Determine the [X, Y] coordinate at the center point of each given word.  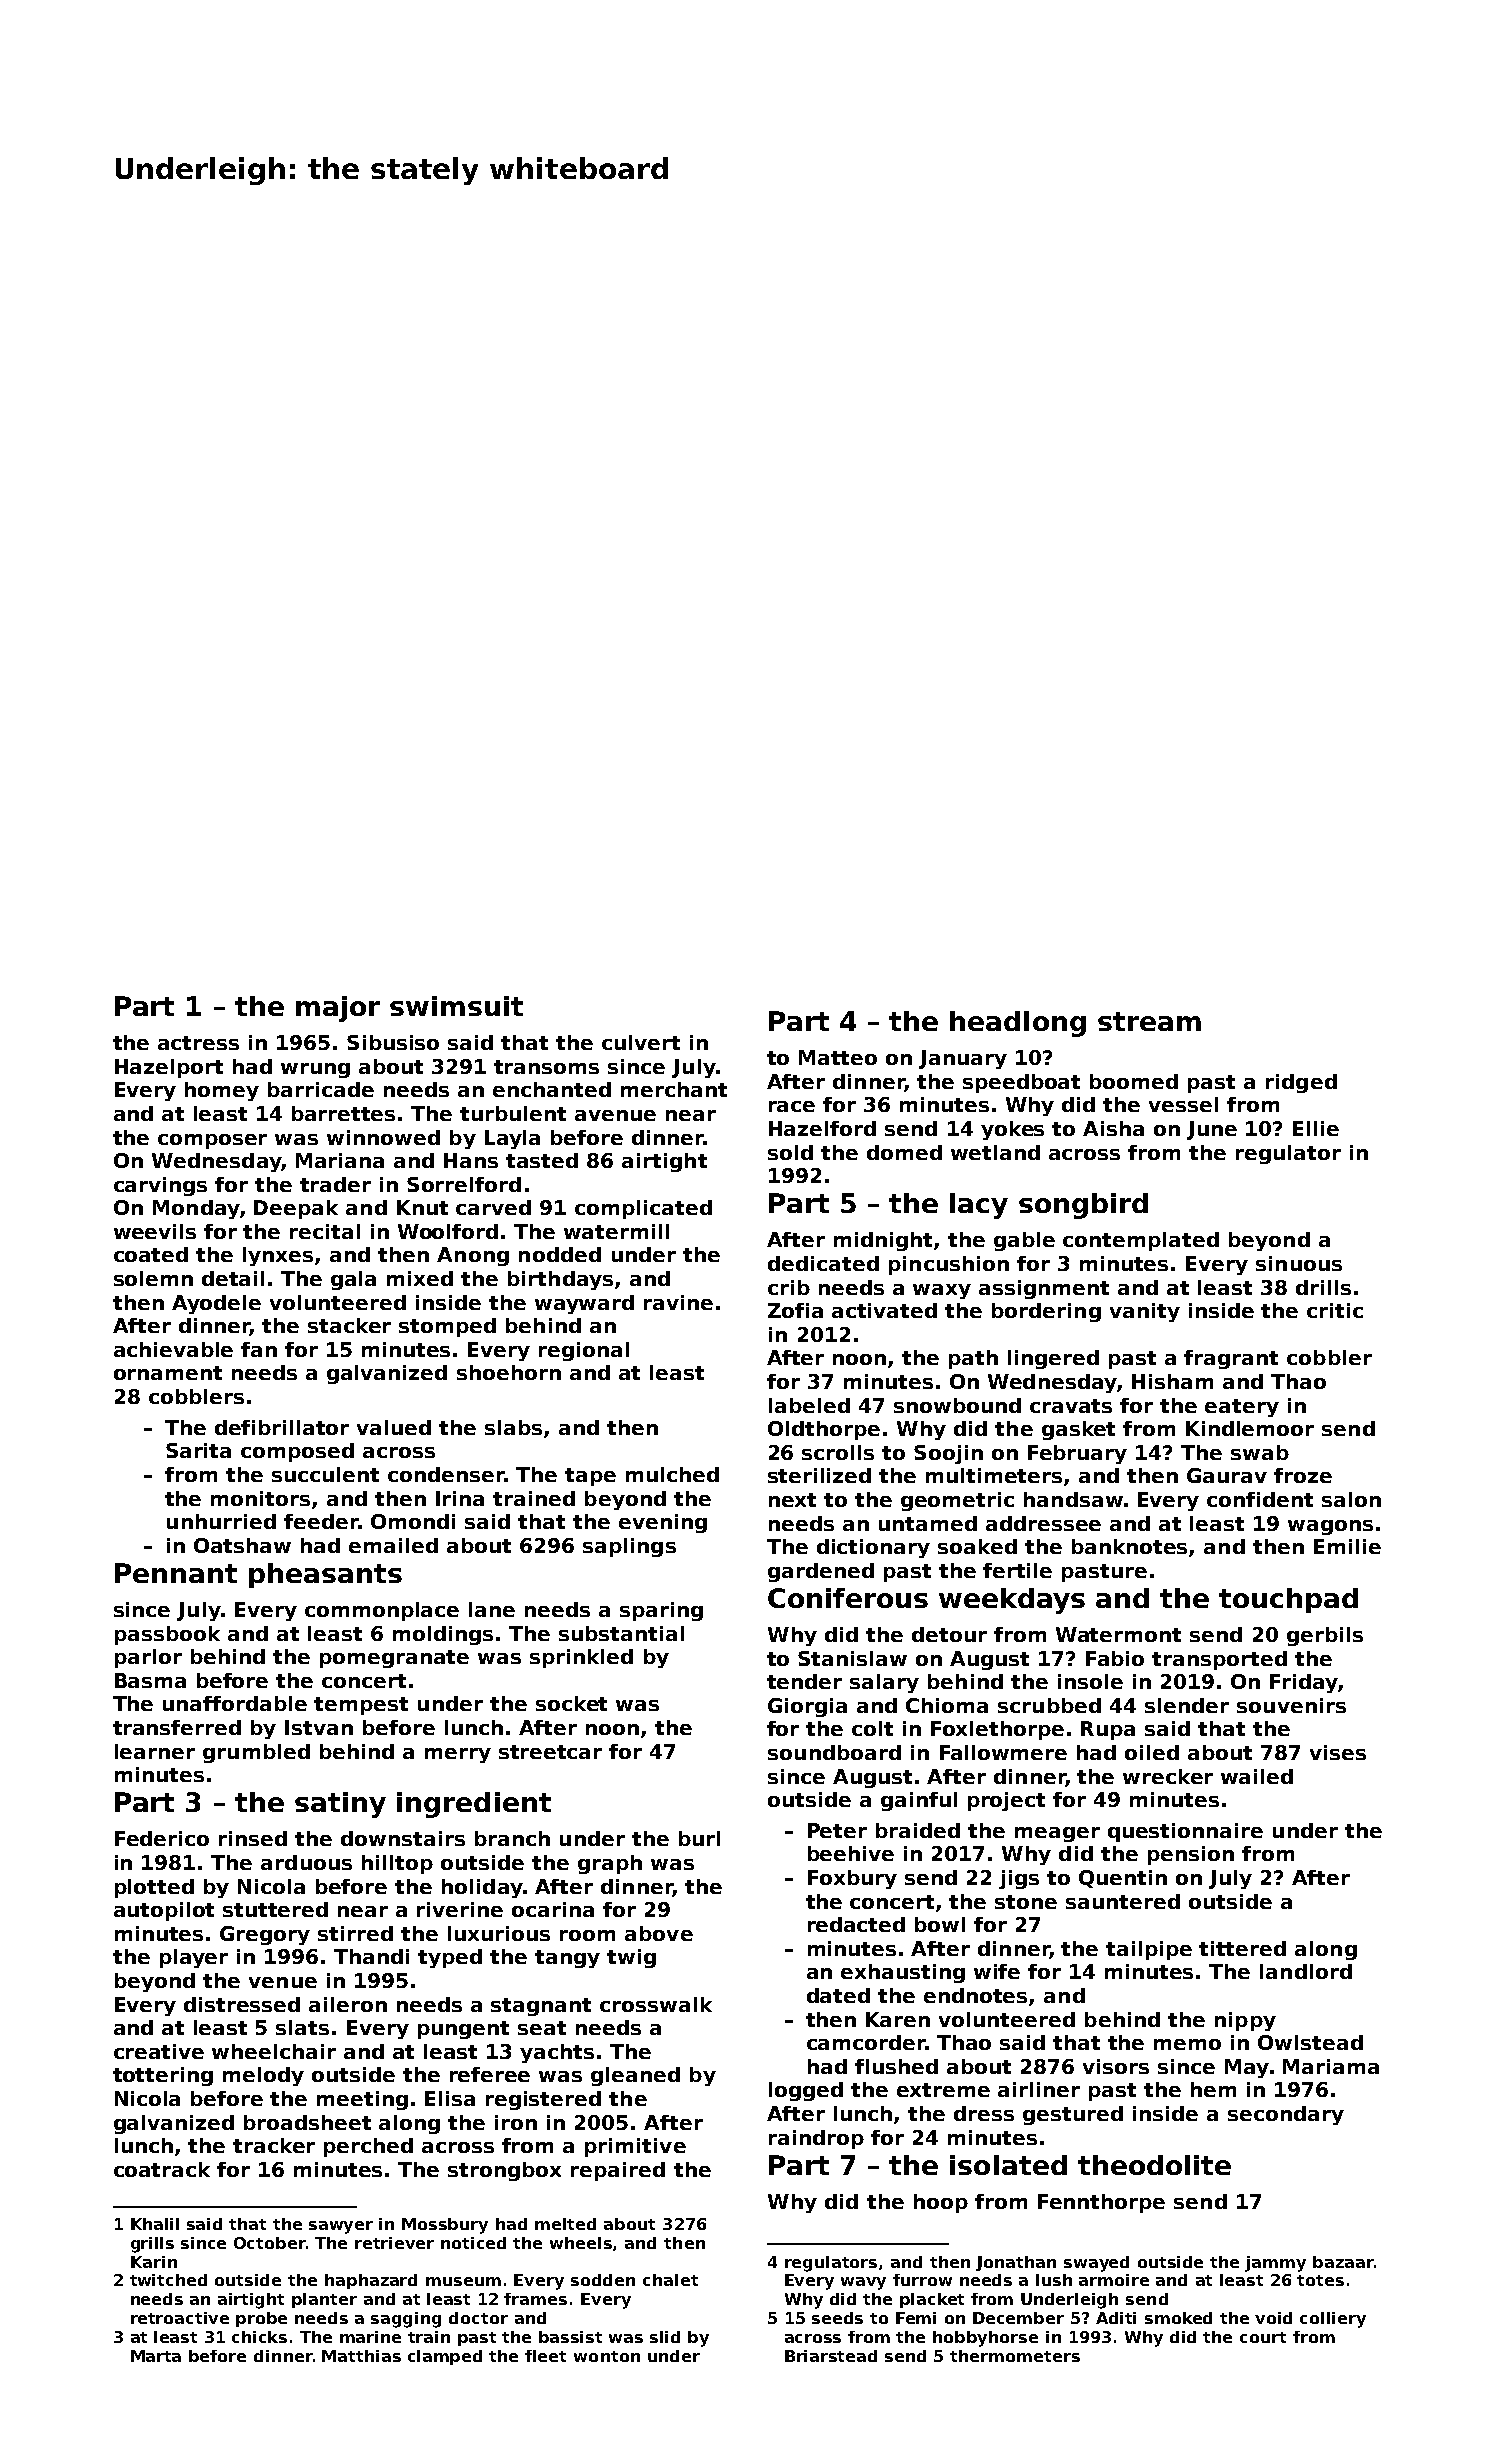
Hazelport [169, 1068]
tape [590, 1477]
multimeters [994, 1475]
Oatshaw [242, 1545]
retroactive [180, 2318]
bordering [1046, 1312]
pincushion [949, 1265]
